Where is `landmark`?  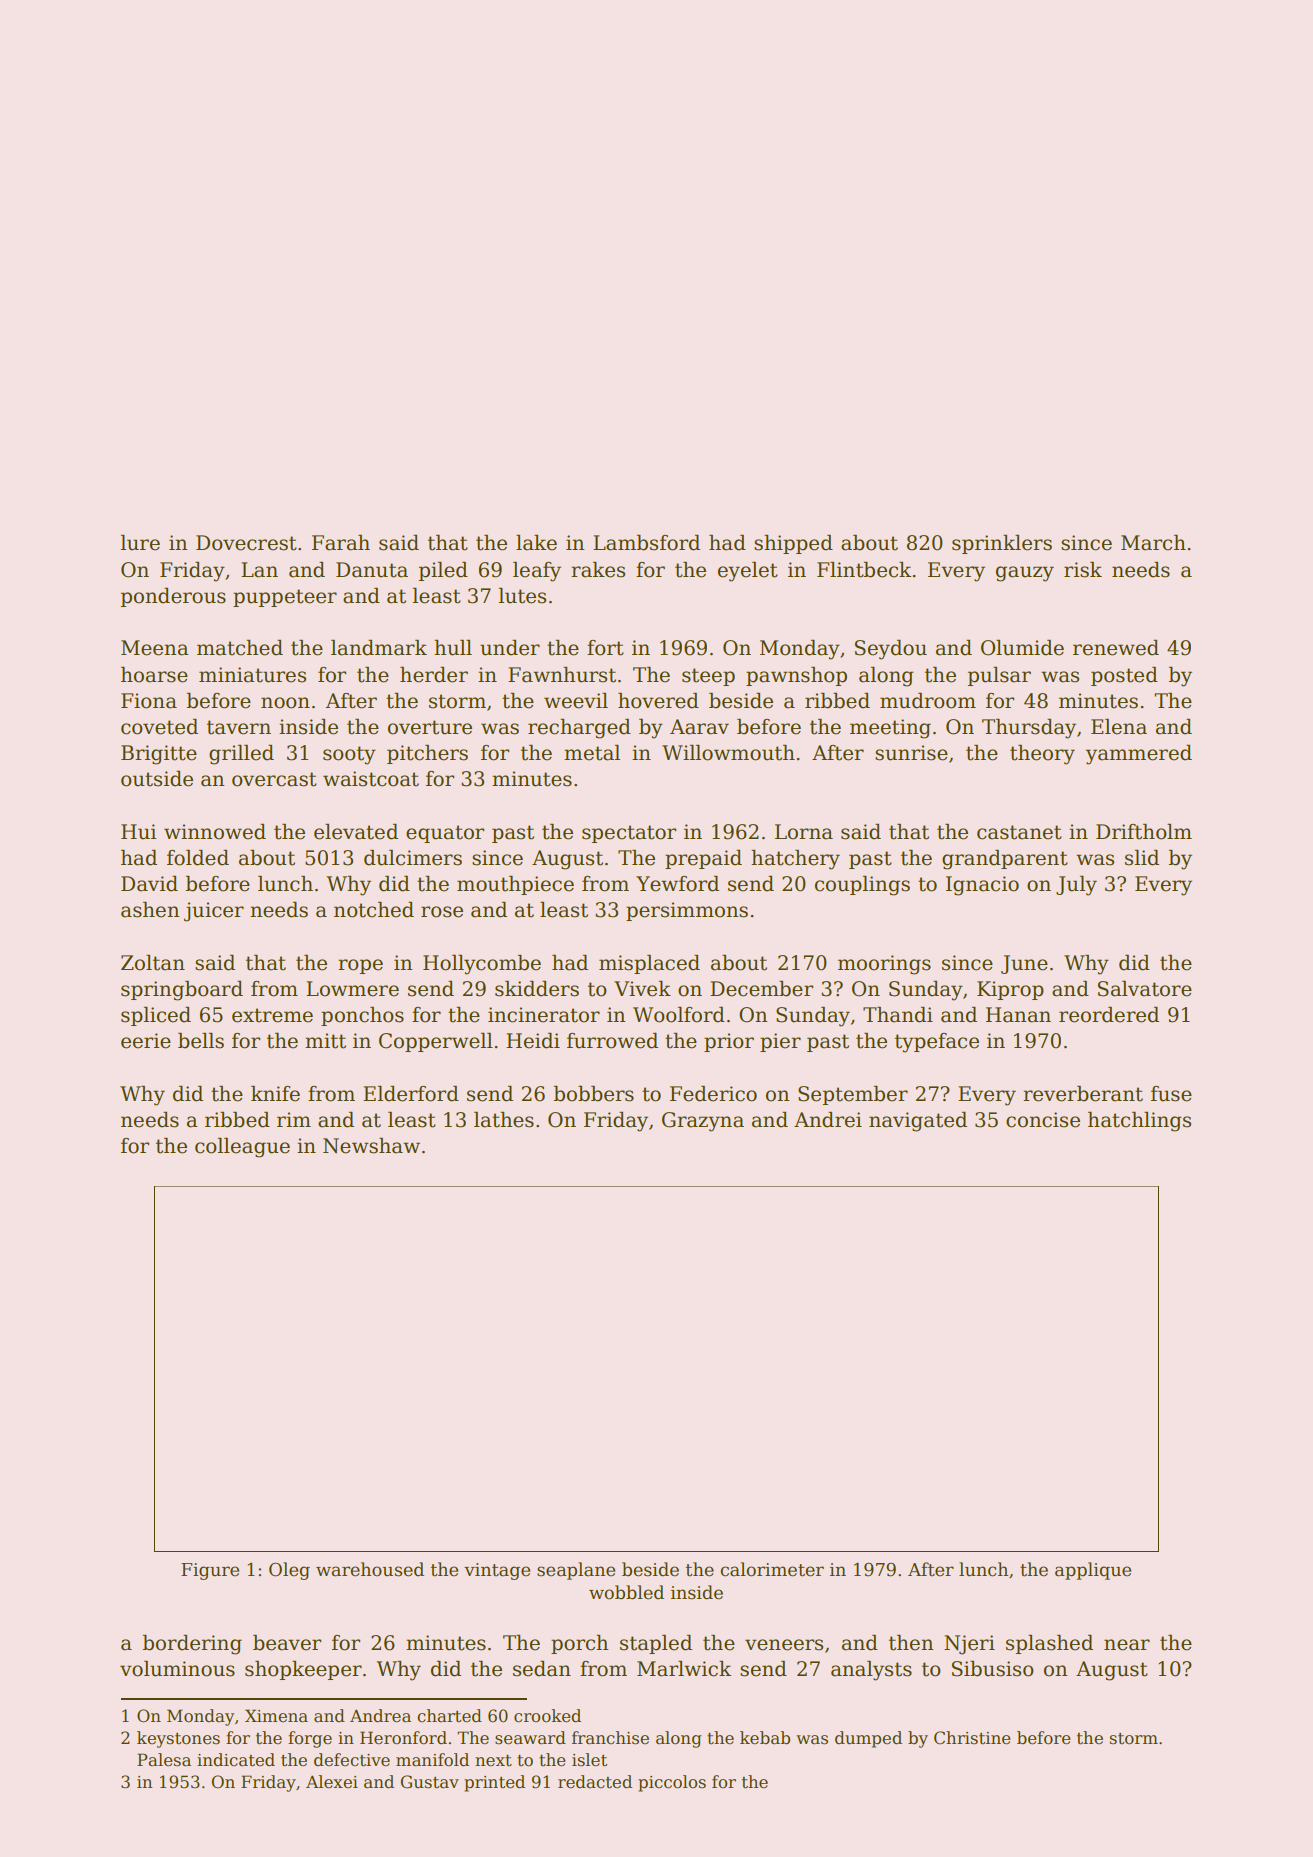
landmark is located at coordinates (379, 648).
